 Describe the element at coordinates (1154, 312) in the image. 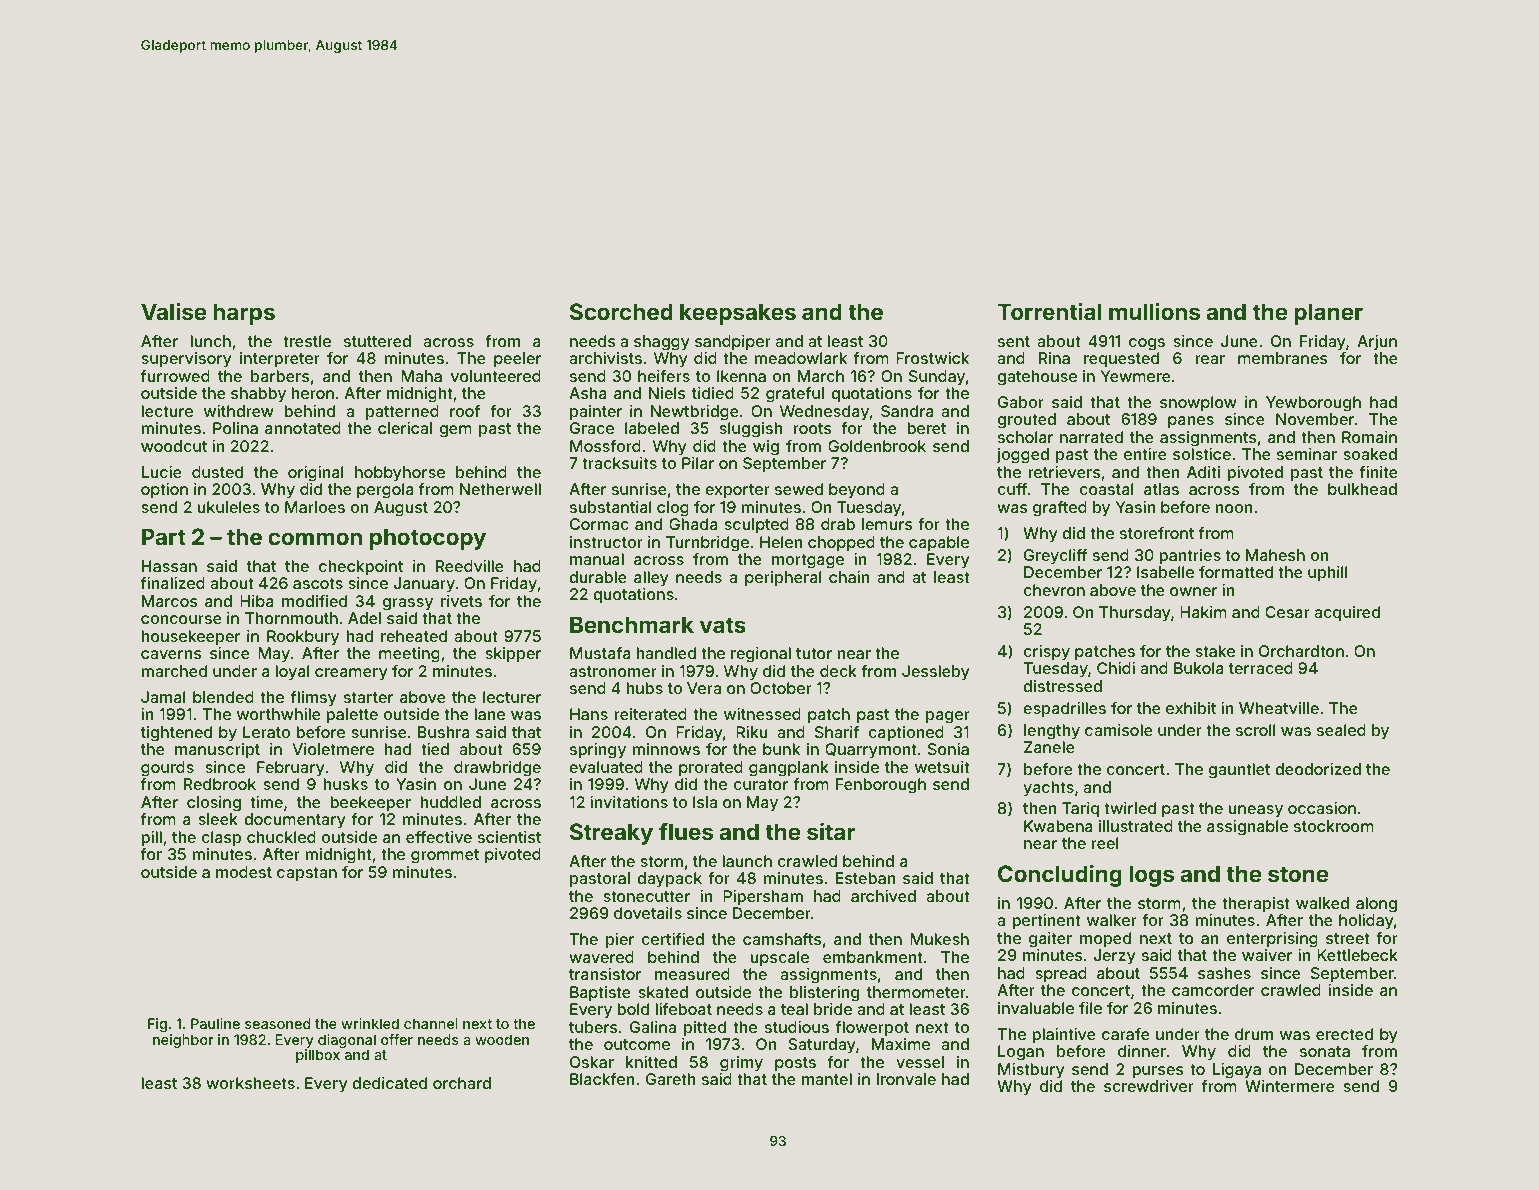

I see `mullions` at that location.
